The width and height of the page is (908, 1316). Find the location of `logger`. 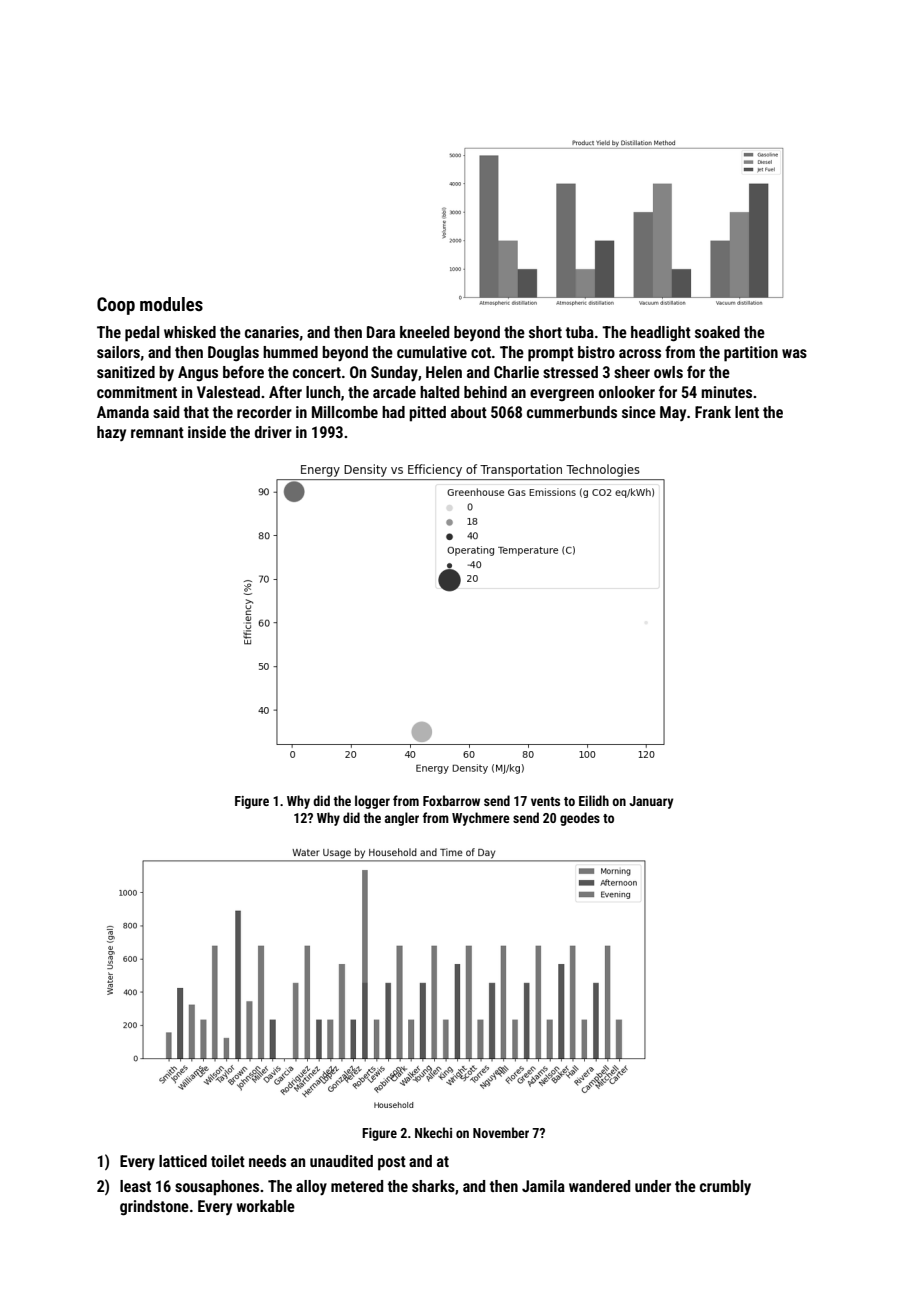

logger is located at coordinates (372, 802).
